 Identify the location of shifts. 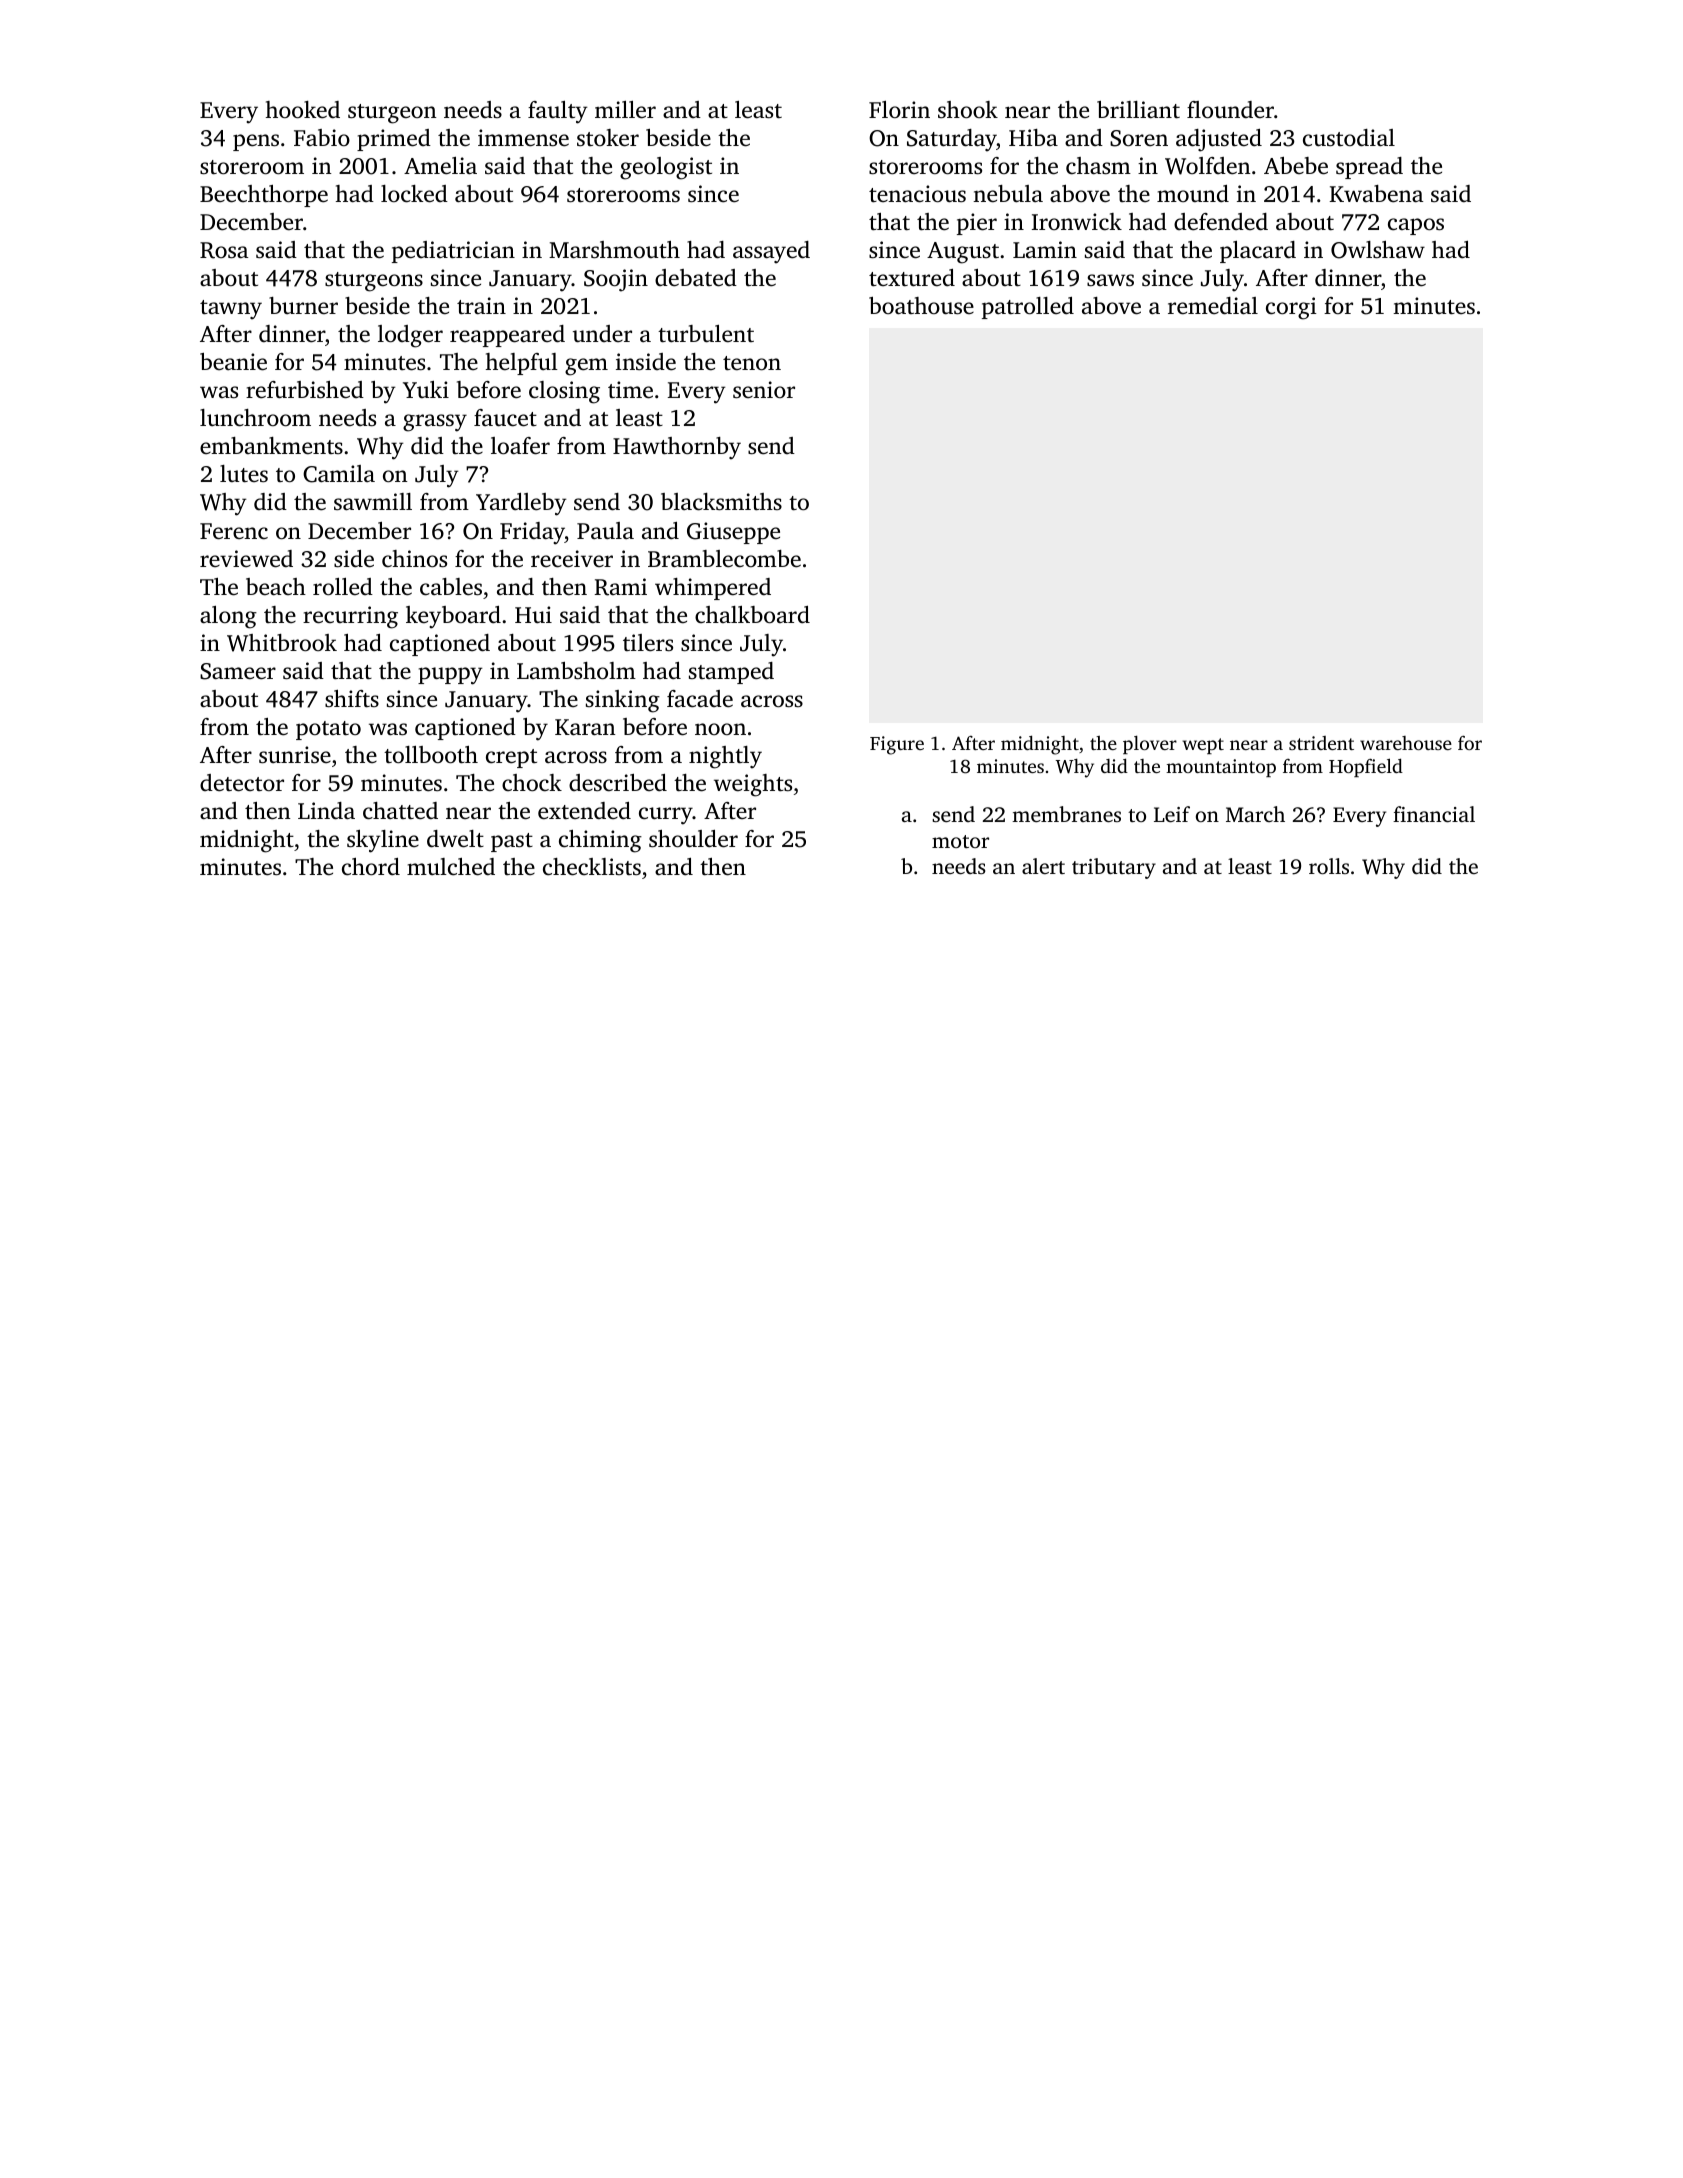
(352, 698).
